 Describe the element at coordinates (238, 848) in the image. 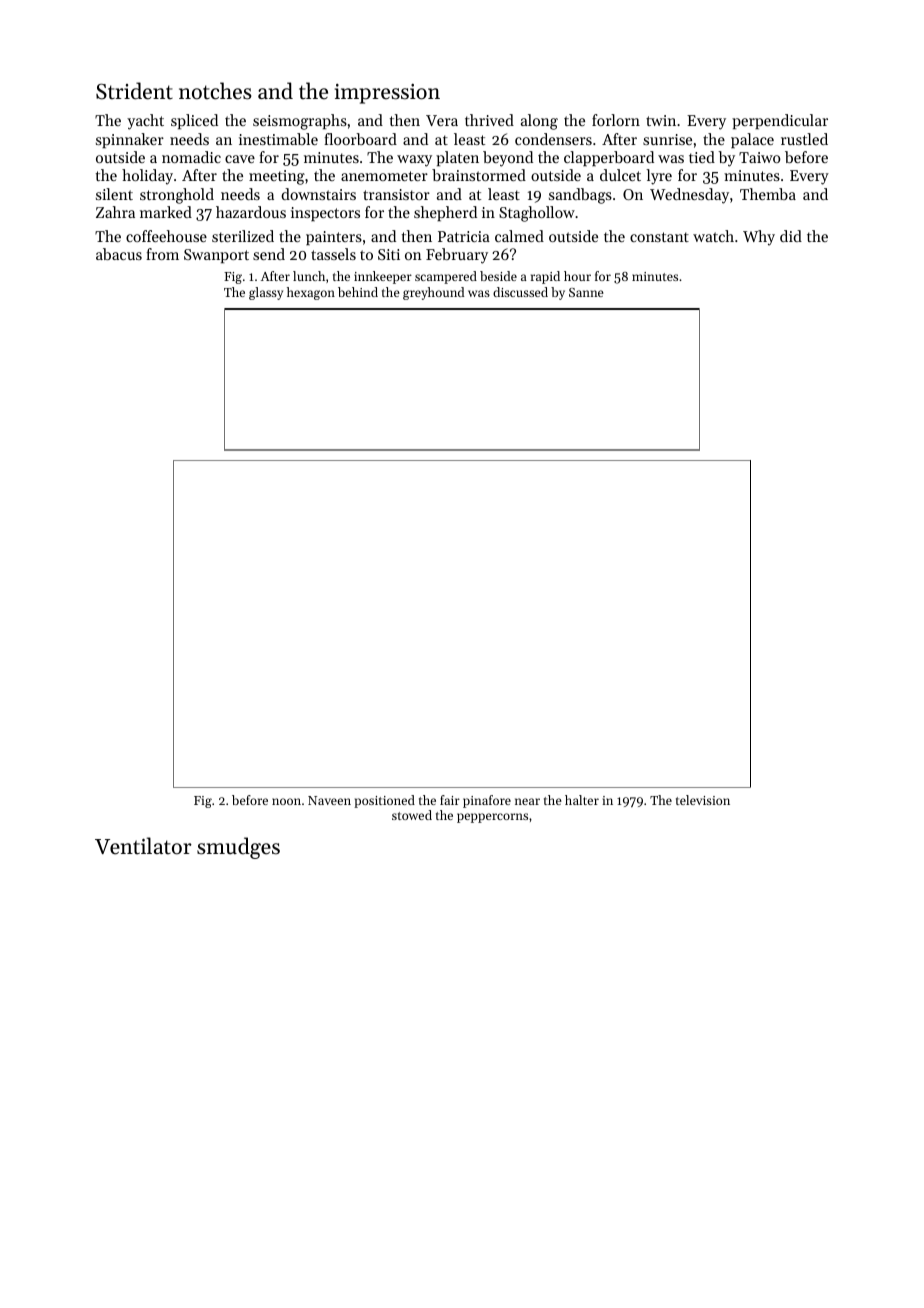

I see `smudges` at that location.
